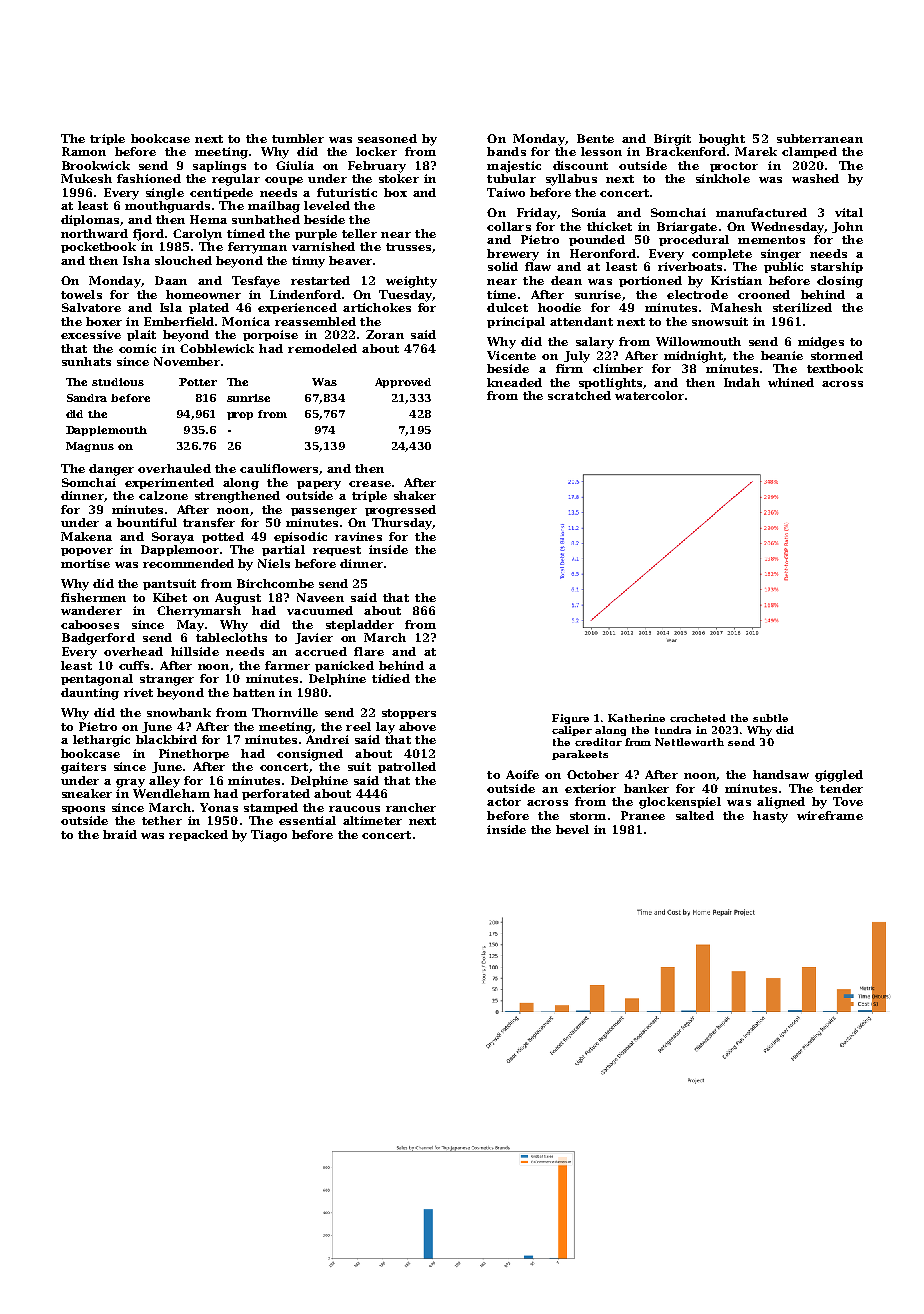  I want to click on bought, so click(722, 140).
